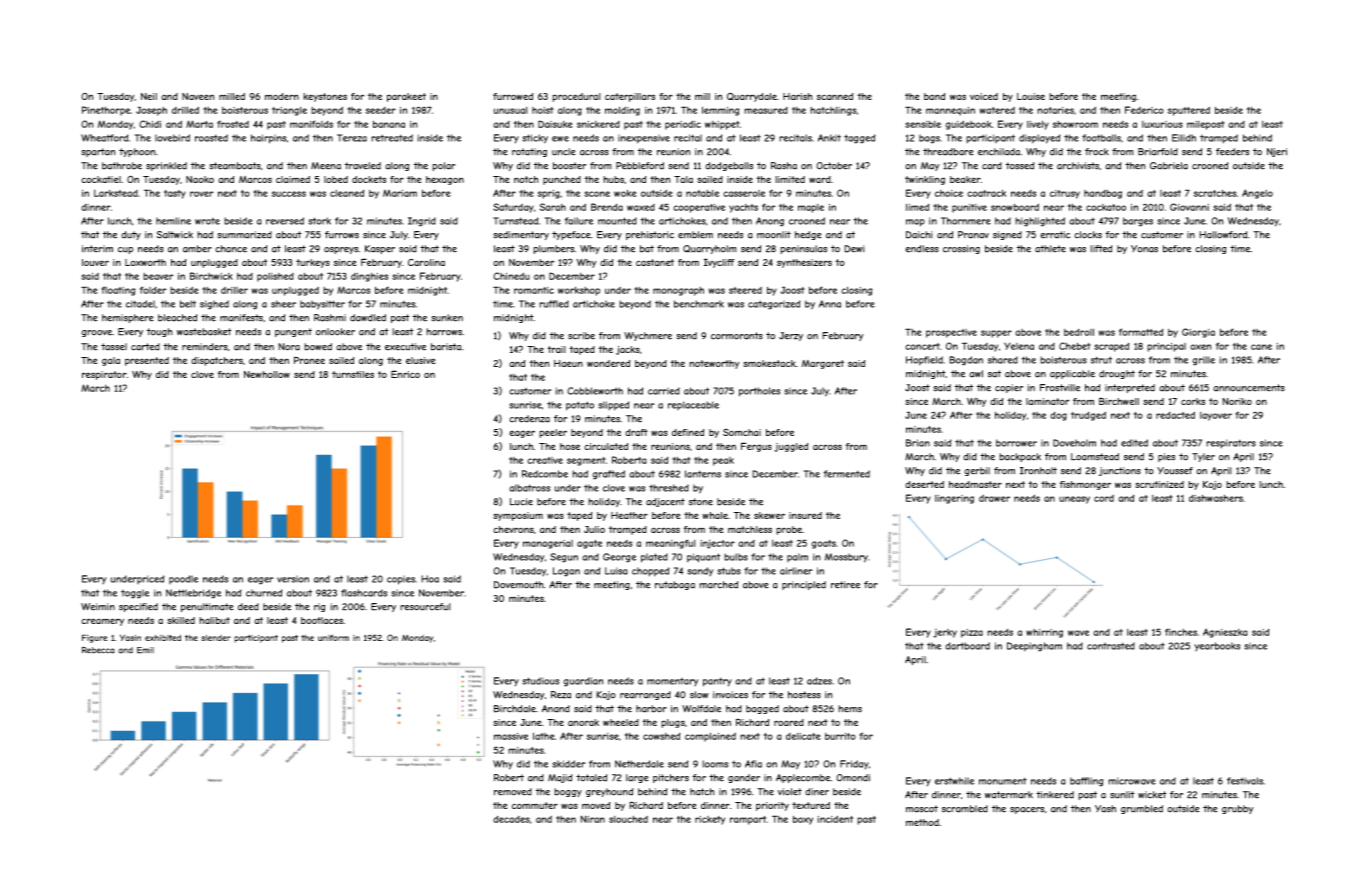  I want to click on scribe, so click(581, 336).
